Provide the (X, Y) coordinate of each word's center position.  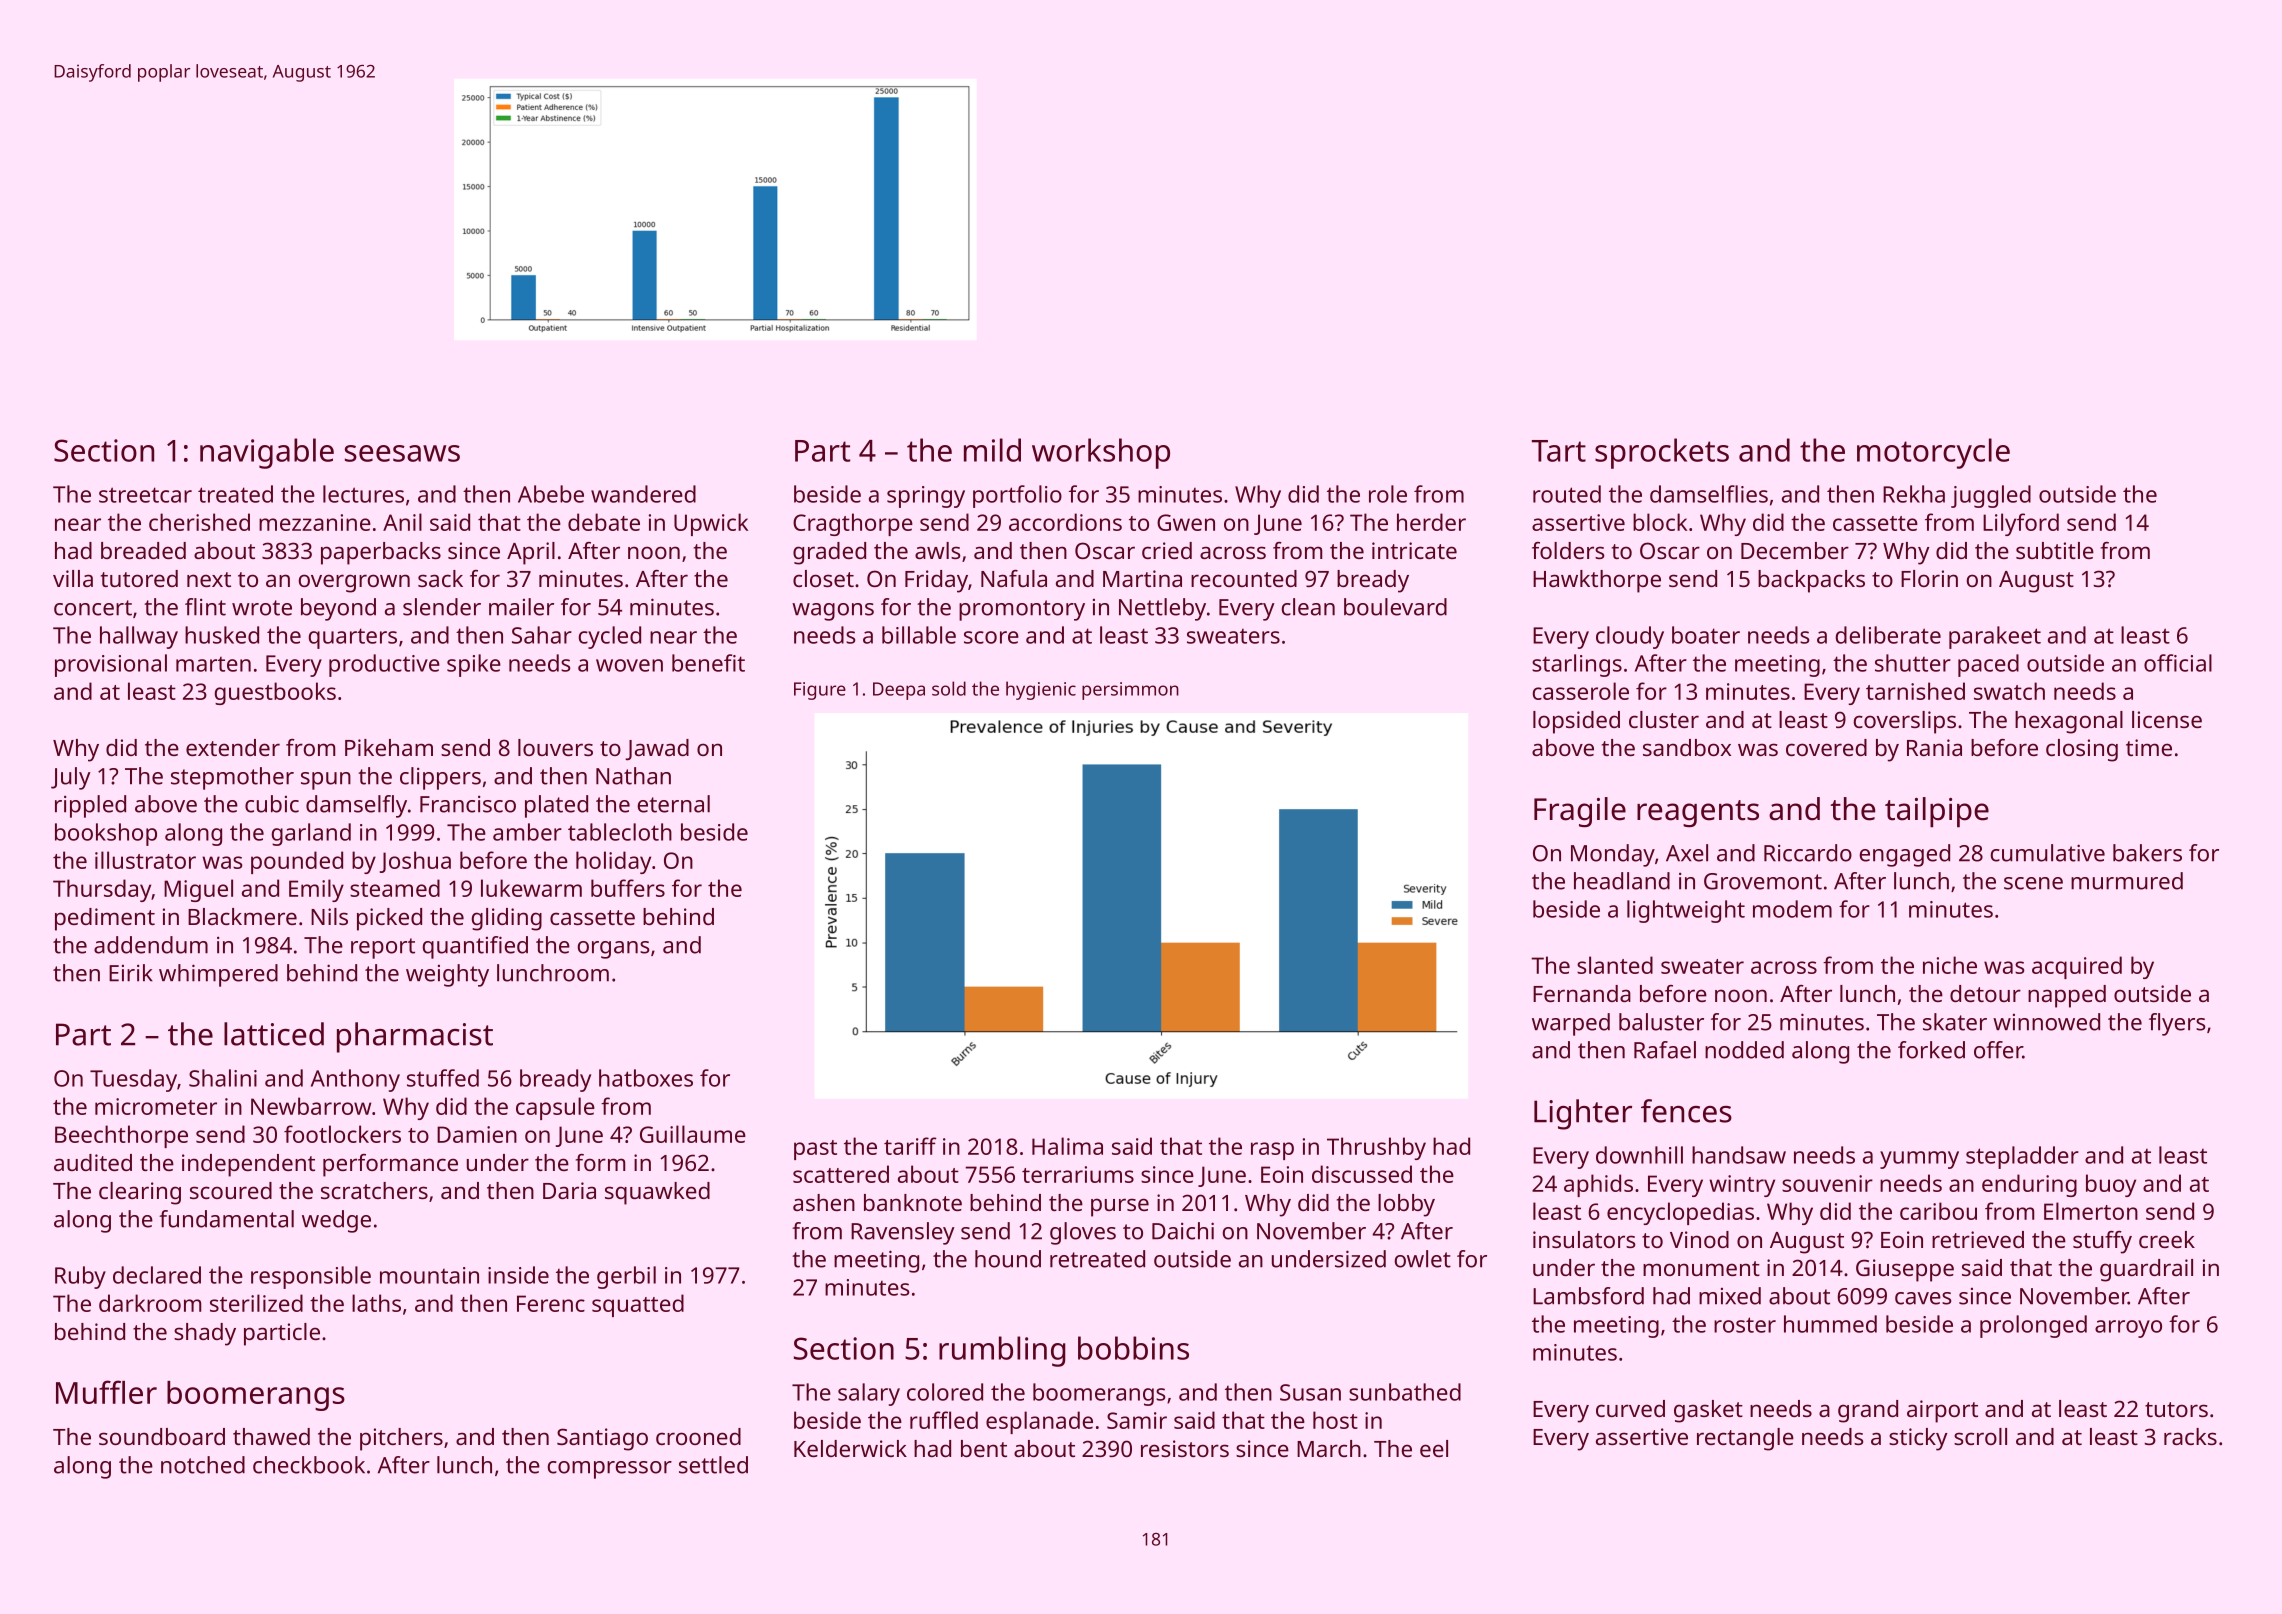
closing (2082, 750)
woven (629, 665)
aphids (1598, 1185)
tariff (910, 1146)
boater (1706, 635)
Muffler (106, 1392)
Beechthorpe (121, 1136)
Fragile (1580, 812)
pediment (105, 919)
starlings (1577, 665)
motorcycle (1933, 453)
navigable (267, 453)
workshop (1101, 453)
